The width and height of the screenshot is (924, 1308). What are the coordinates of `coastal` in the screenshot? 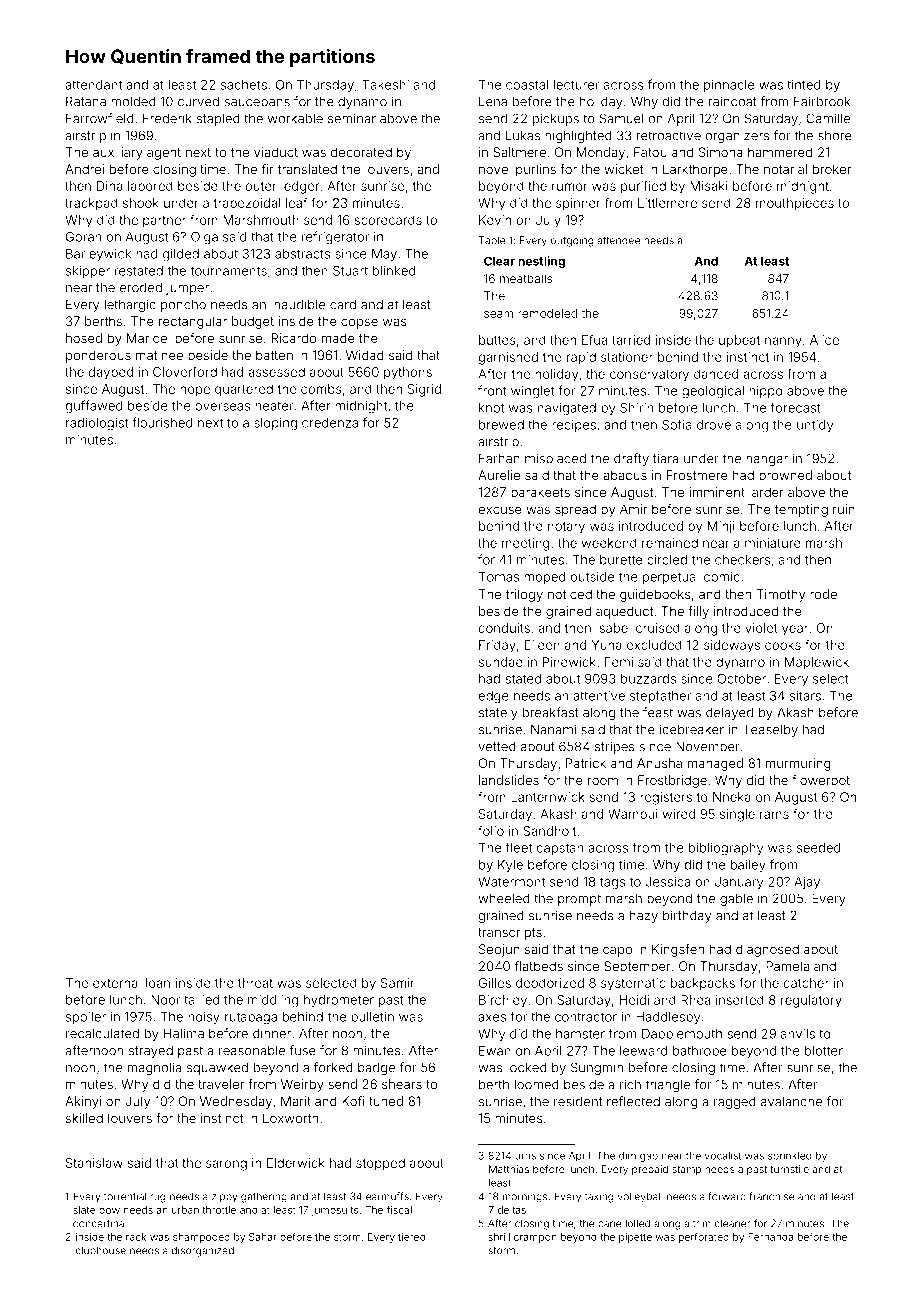 It's located at (527, 85).
